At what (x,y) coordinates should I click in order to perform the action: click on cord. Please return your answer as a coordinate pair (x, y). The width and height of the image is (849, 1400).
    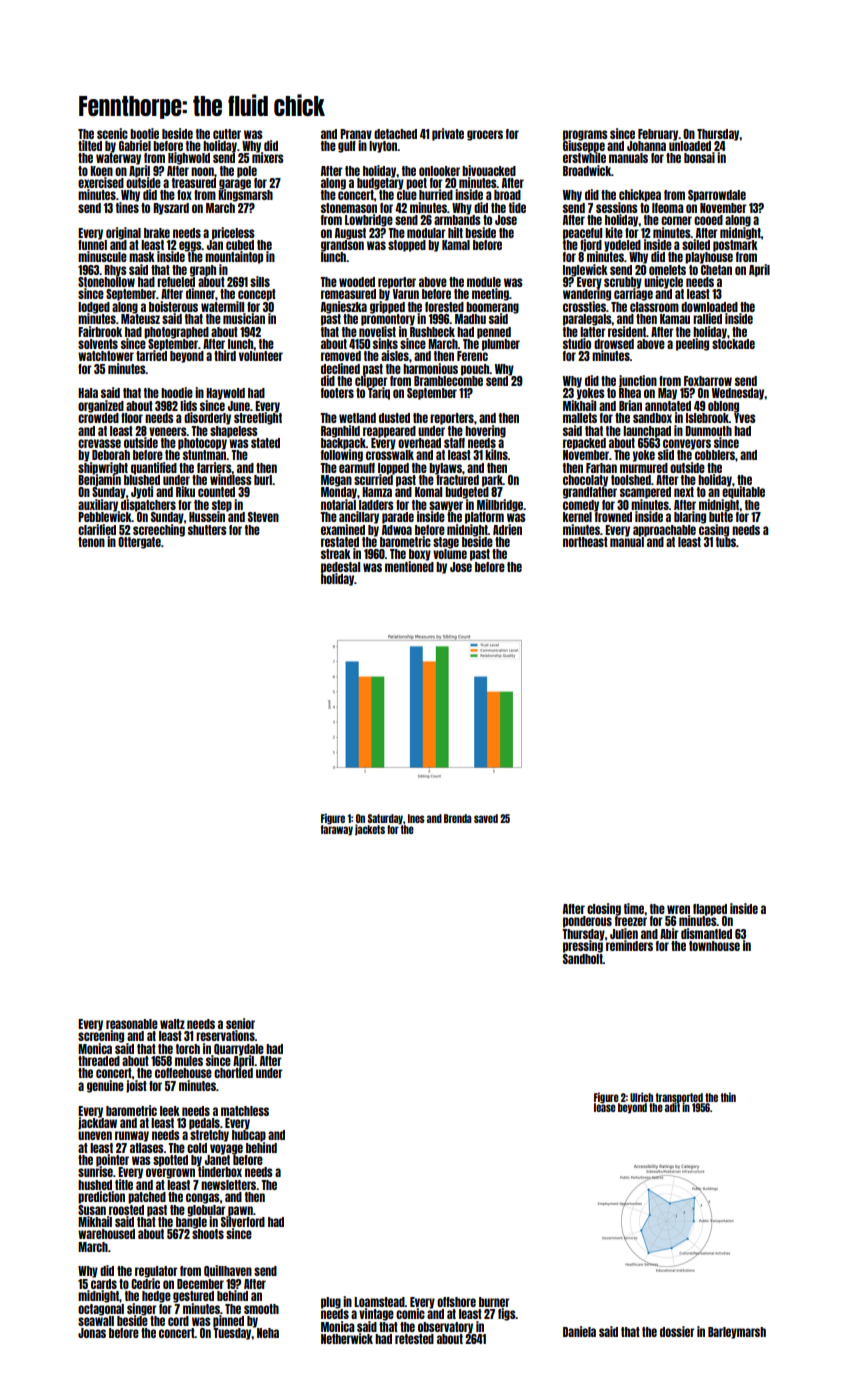
    Looking at the image, I should click on (178, 1321).
